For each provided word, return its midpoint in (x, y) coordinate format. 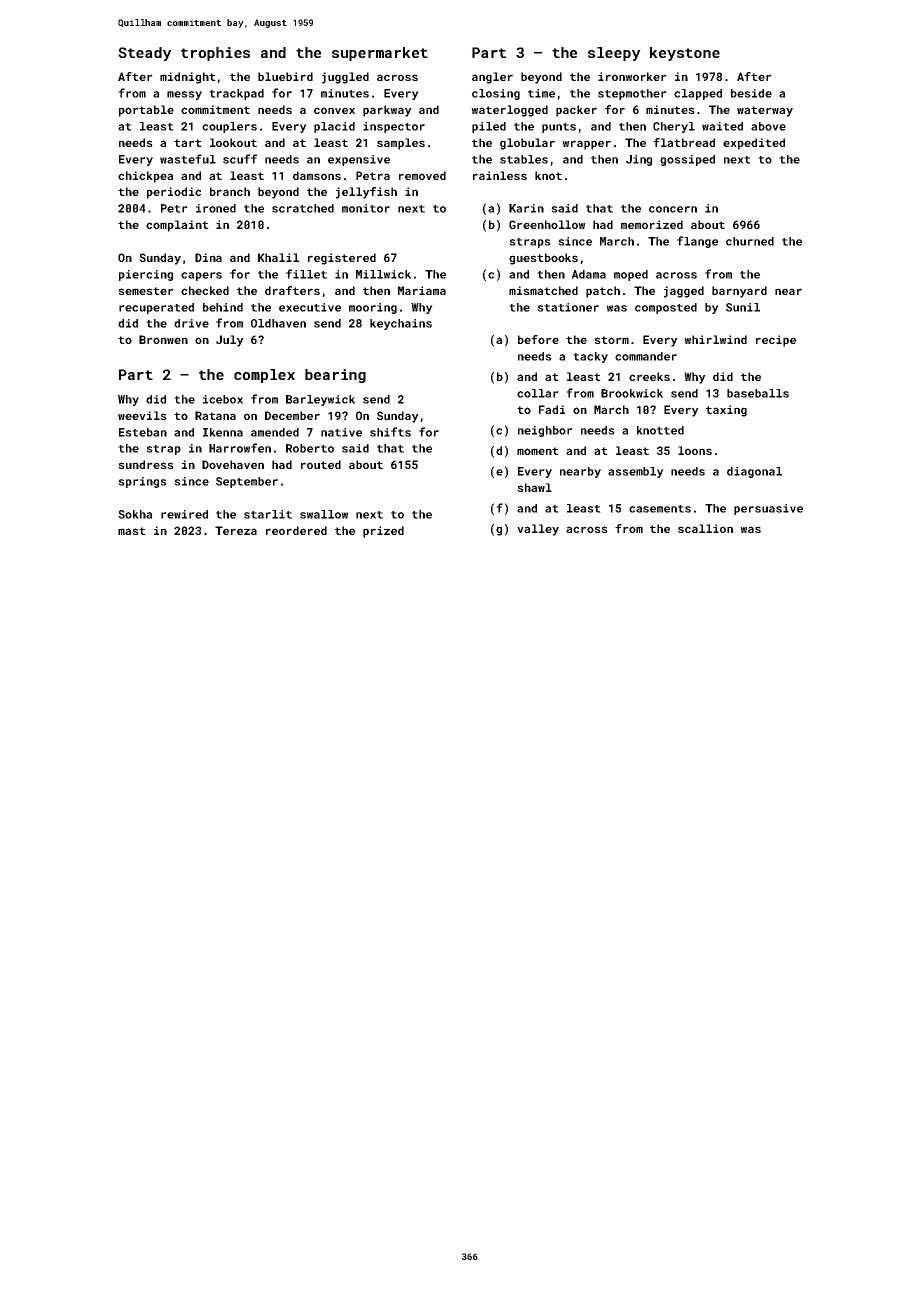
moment (538, 451)
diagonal (754, 472)
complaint (177, 226)
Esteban (143, 432)
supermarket (380, 54)
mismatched (543, 290)
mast (132, 531)
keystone (685, 54)
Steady (145, 54)
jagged (684, 292)
